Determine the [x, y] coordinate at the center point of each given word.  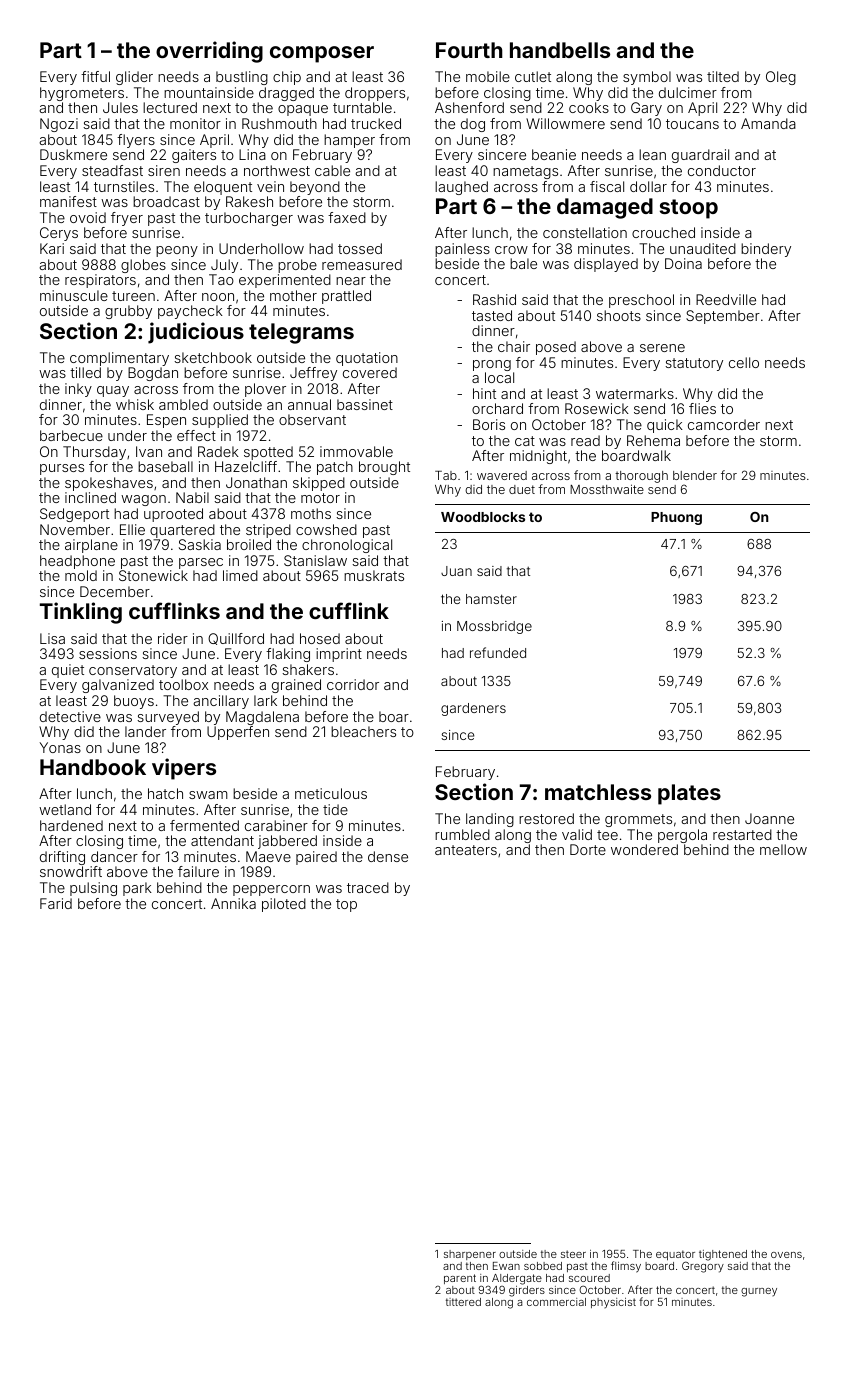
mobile [488, 76]
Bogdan [153, 374]
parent [460, 1279]
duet [522, 489]
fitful [95, 76]
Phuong [676, 518]
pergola [682, 836]
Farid [56, 903]
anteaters [466, 850]
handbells [560, 50]
